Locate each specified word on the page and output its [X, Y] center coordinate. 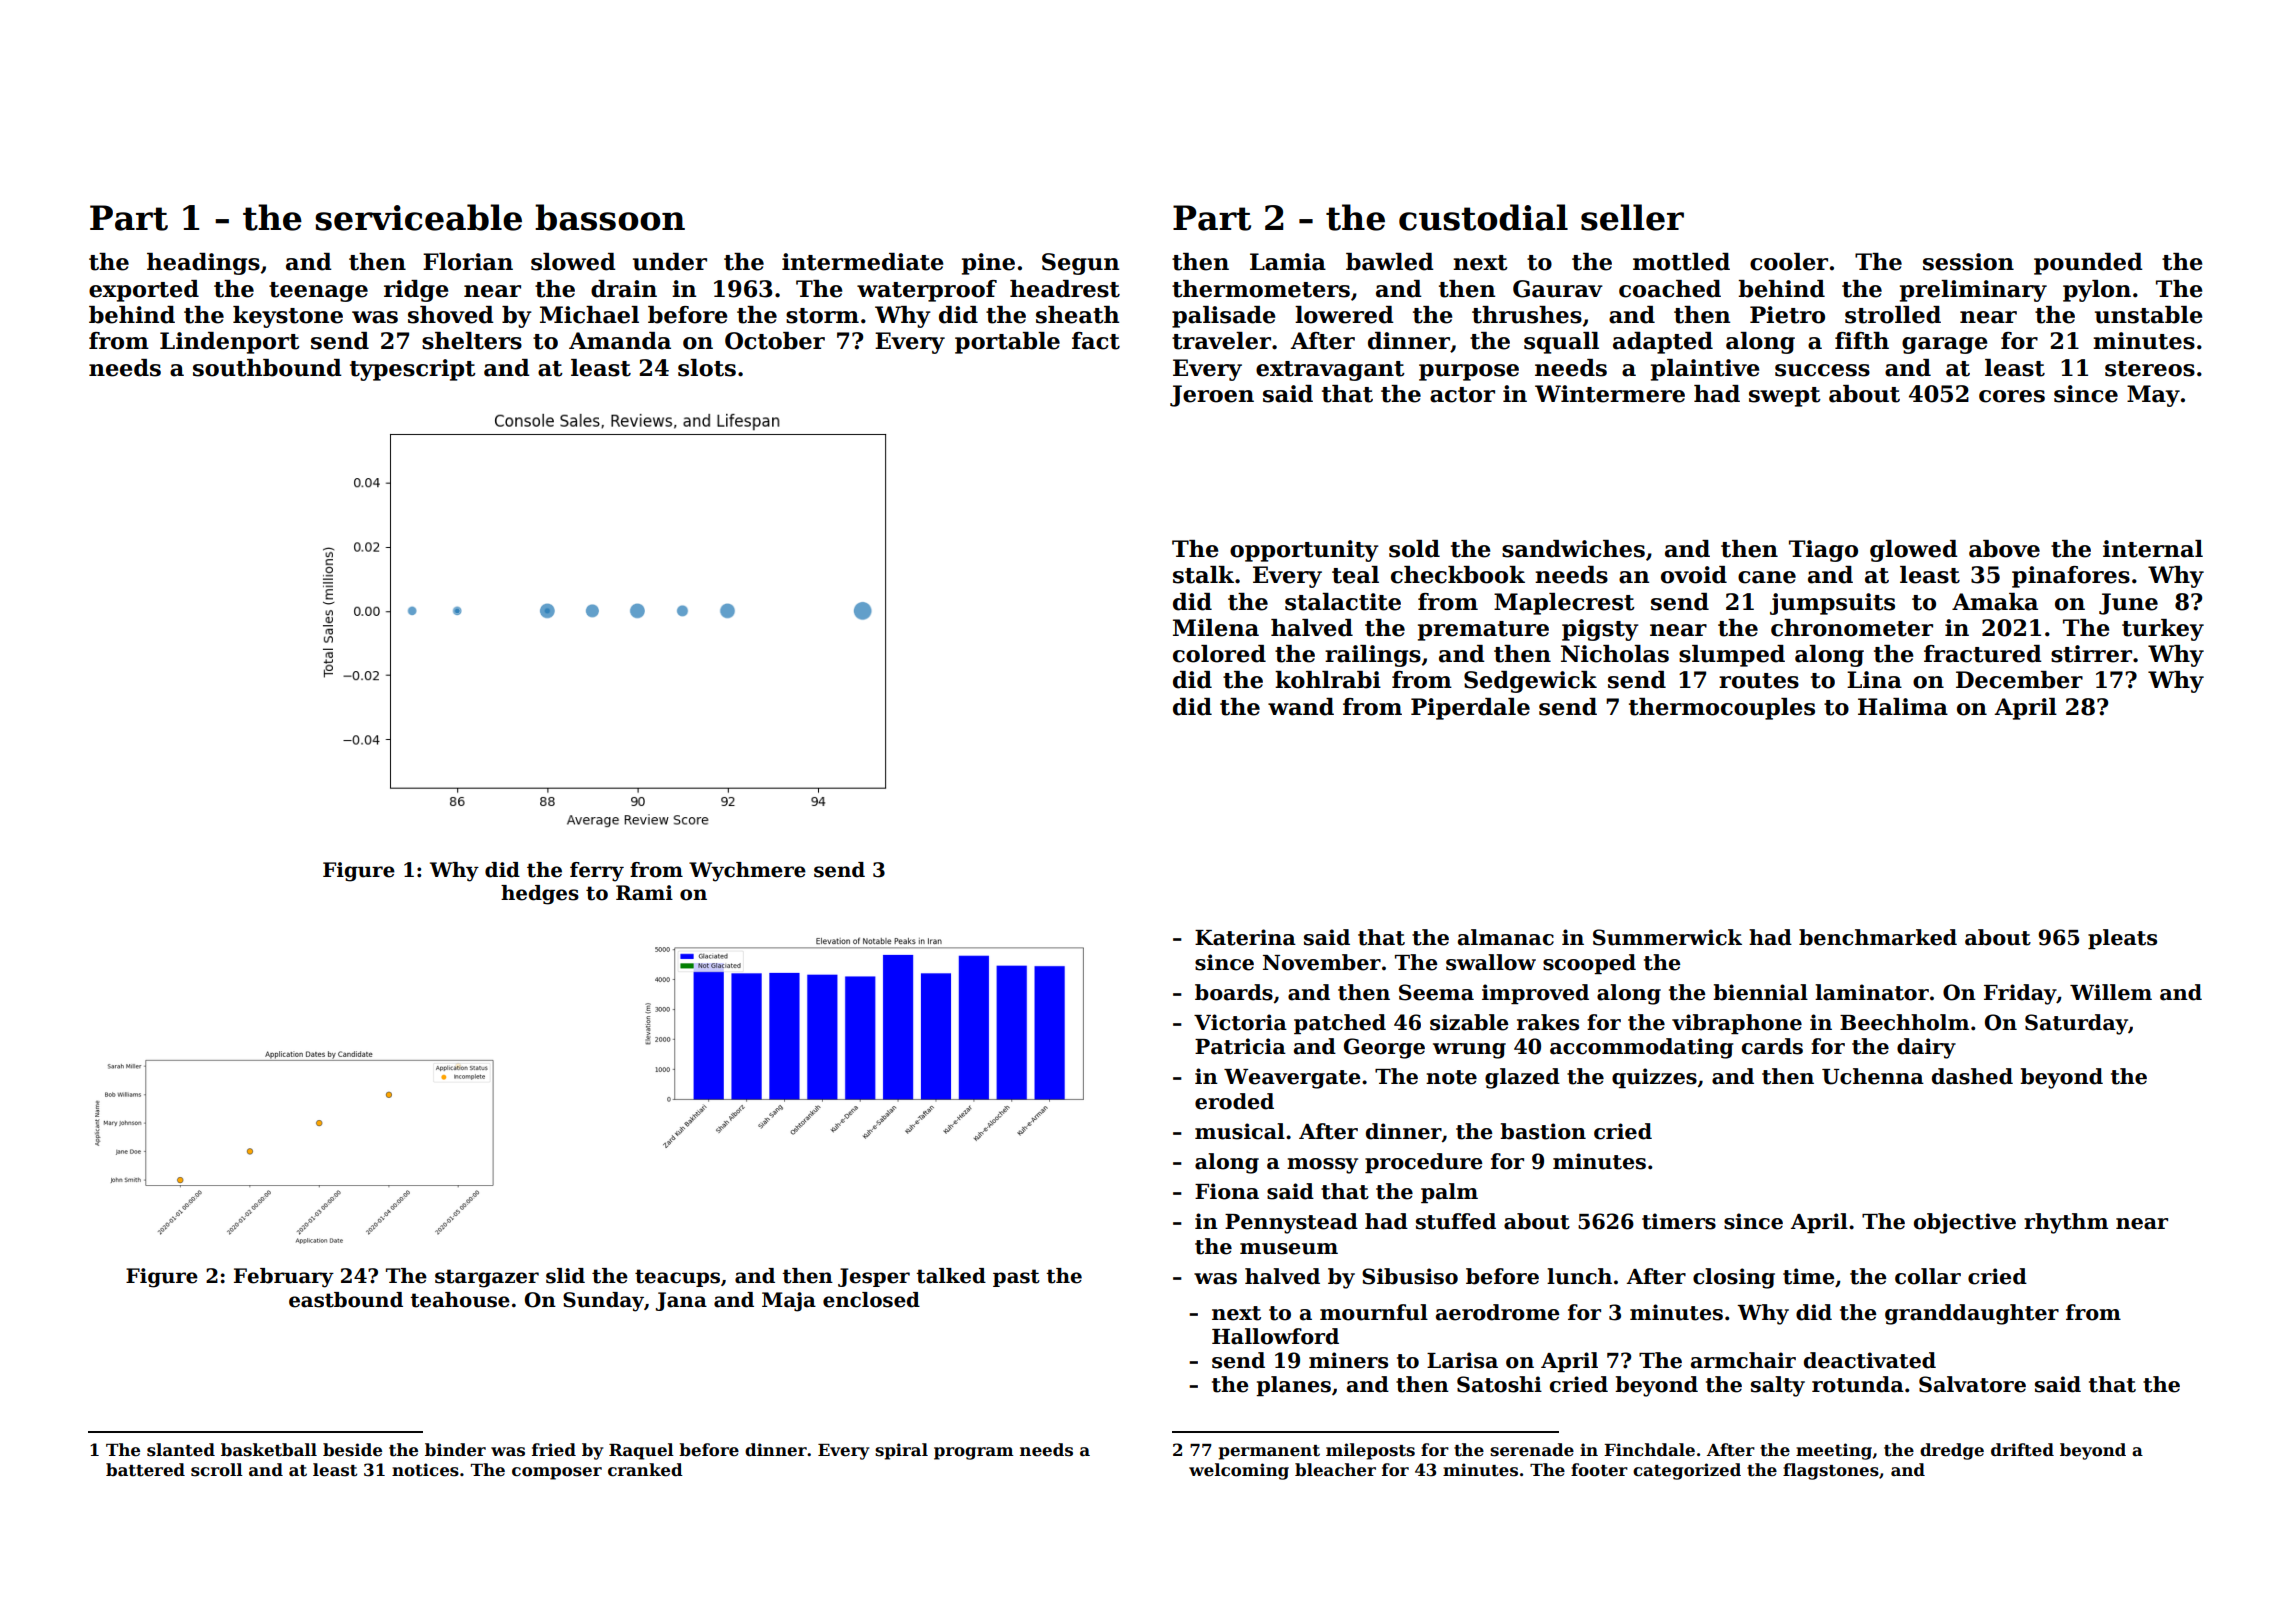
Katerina [1245, 937]
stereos [2150, 369]
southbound [267, 368]
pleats [2122, 939]
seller [1632, 217]
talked [951, 1276]
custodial [1483, 217]
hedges [540, 895]
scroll [217, 1470]
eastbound [346, 1300]
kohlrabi [1328, 680]
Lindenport [230, 343]
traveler [1221, 341]
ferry [597, 872]
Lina [1874, 680]
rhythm [2066, 1223]
